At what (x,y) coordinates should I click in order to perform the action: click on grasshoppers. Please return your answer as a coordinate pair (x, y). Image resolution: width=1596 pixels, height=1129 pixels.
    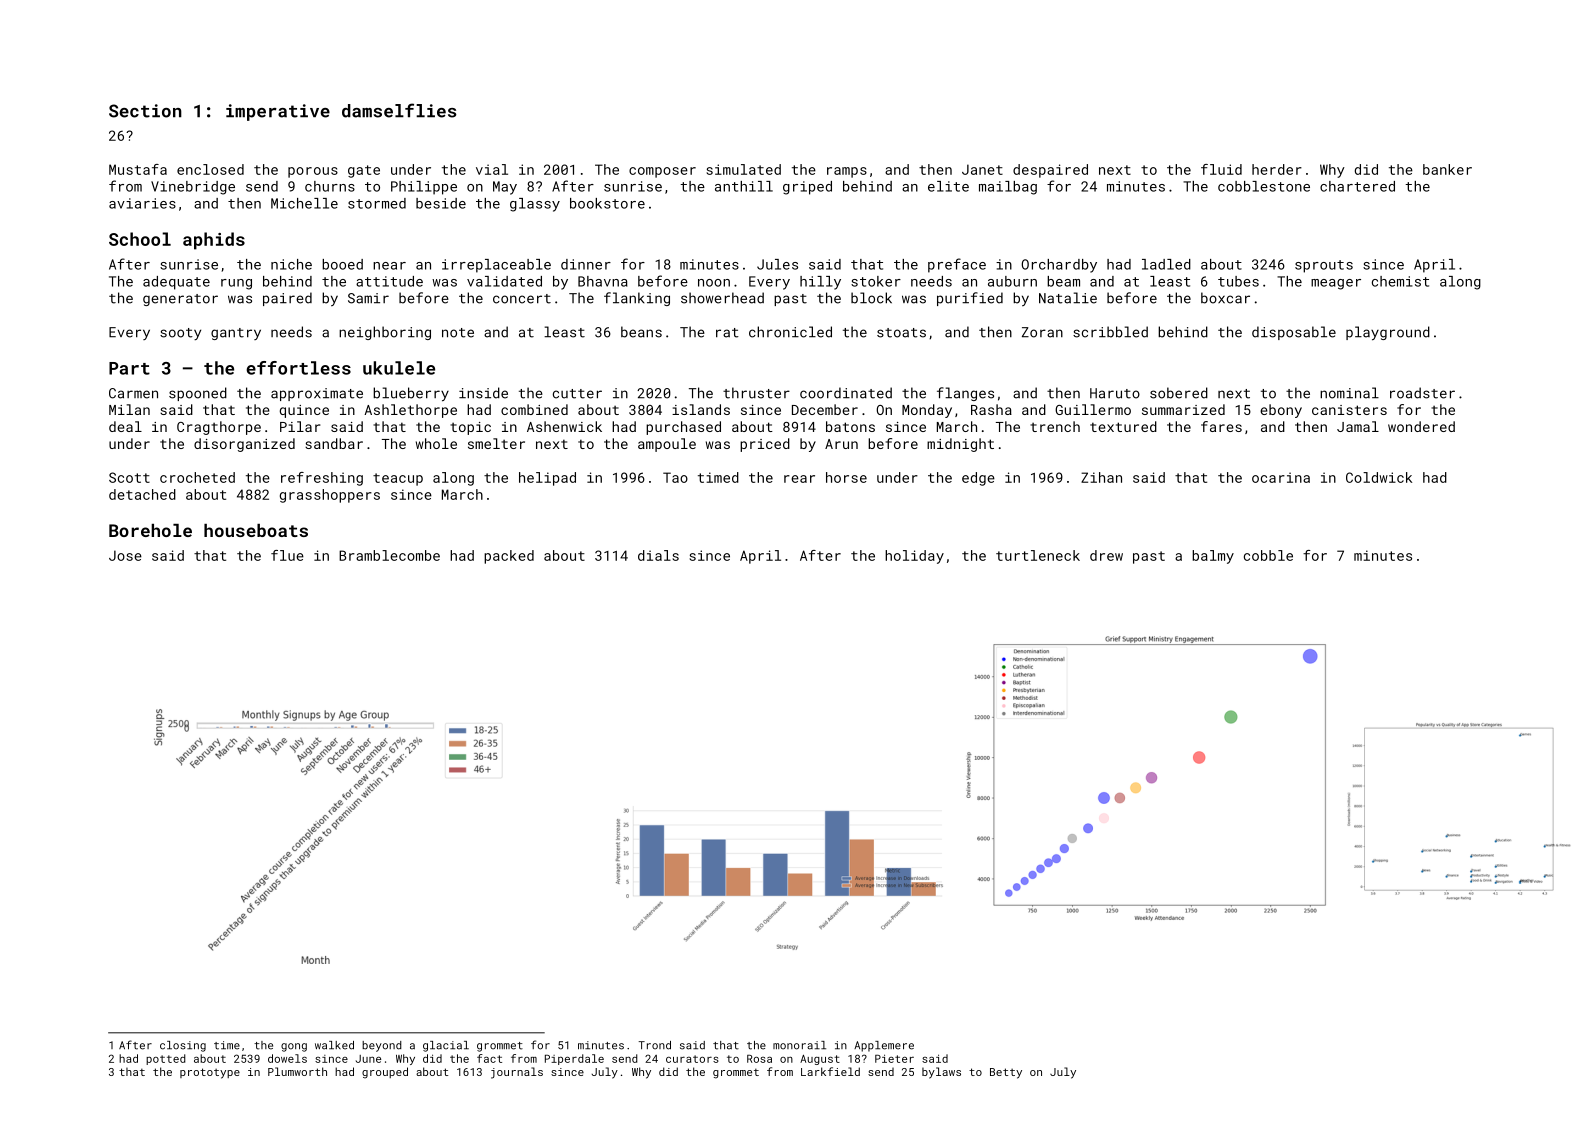
    Looking at the image, I should click on (330, 496).
